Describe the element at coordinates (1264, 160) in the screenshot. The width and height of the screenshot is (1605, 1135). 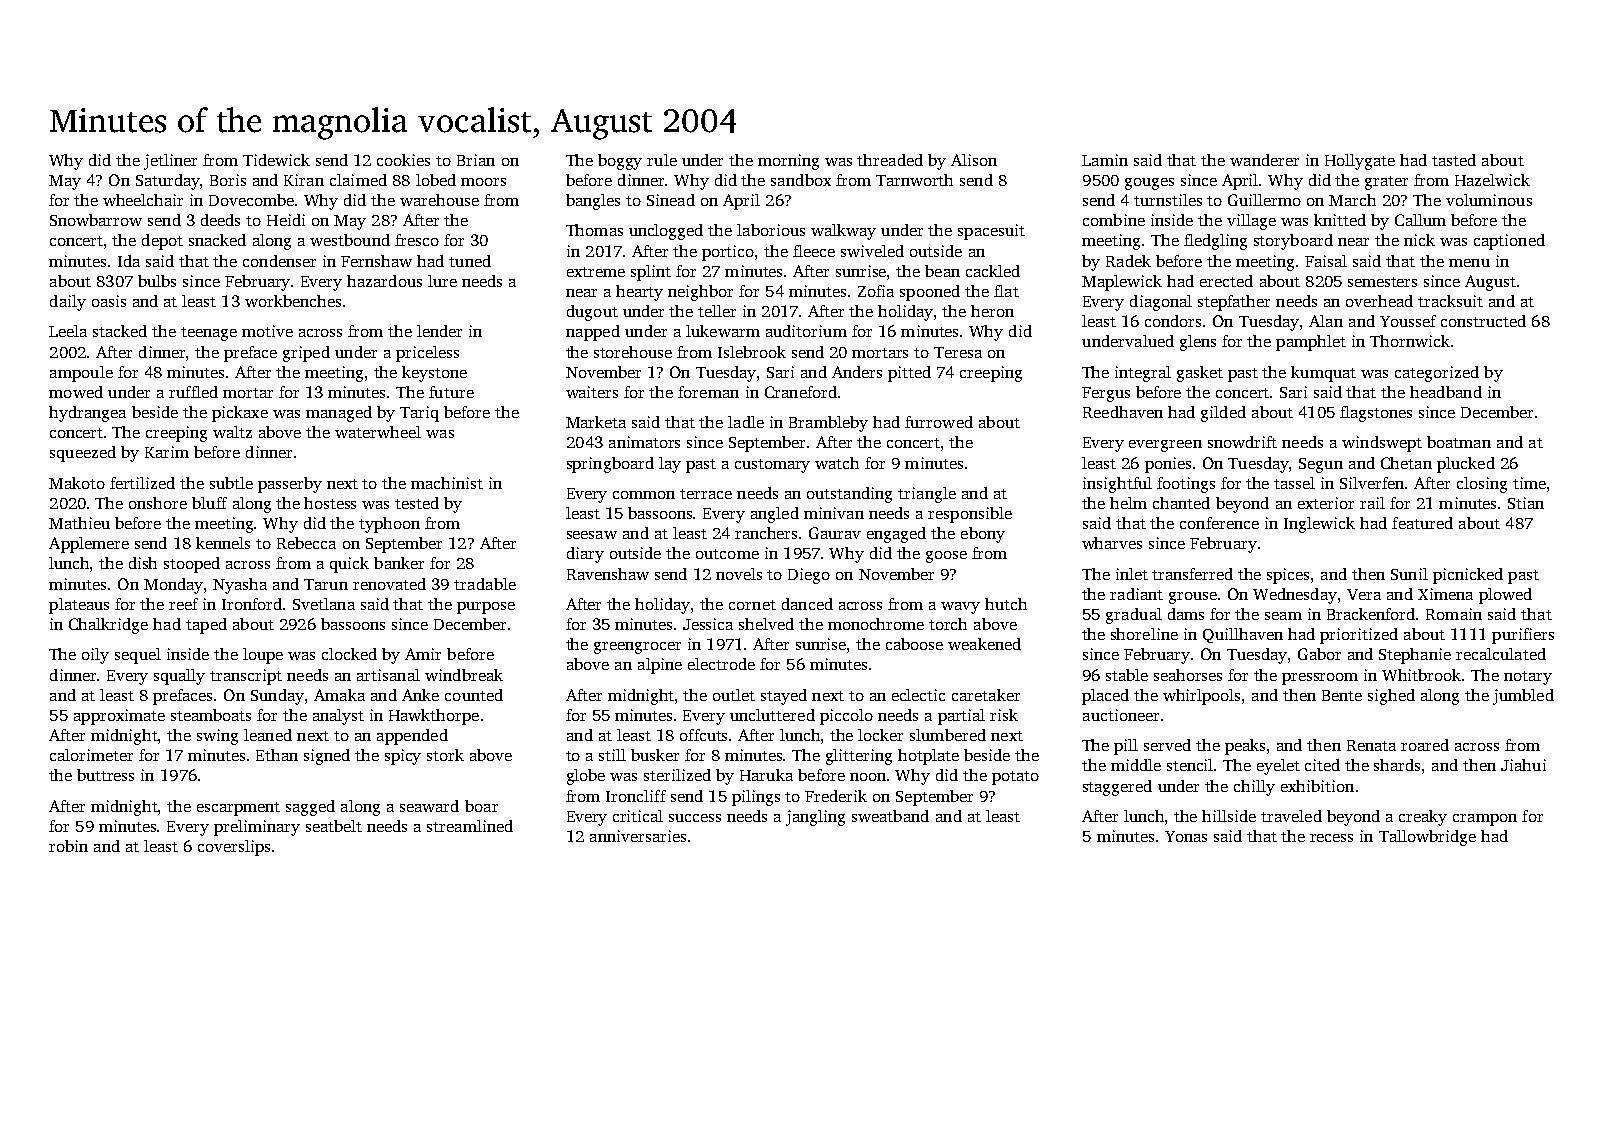
I see `wanderer` at that location.
